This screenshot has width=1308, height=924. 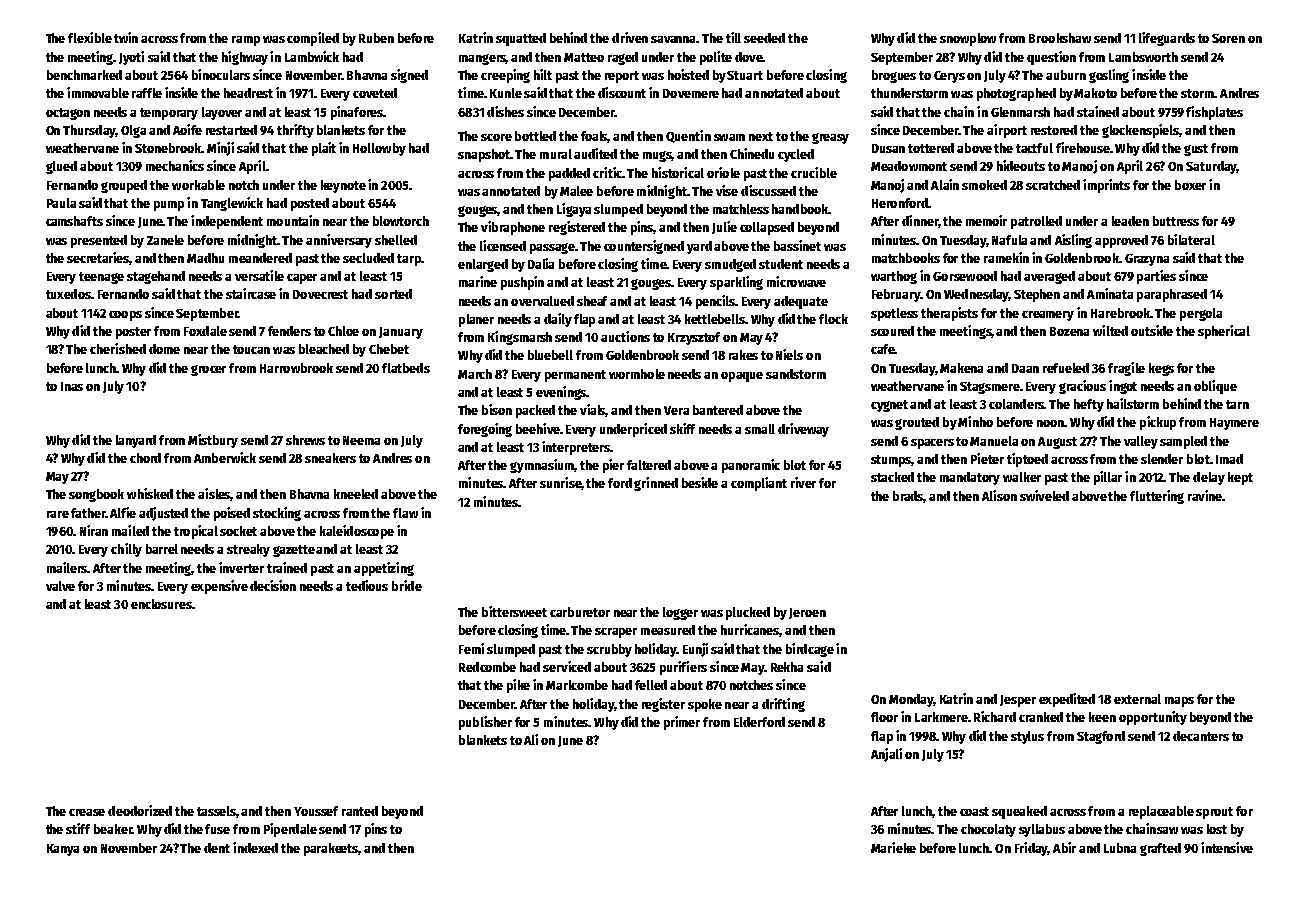 What do you see at coordinates (126, 37) in the screenshot?
I see `twin` at bounding box center [126, 37].
